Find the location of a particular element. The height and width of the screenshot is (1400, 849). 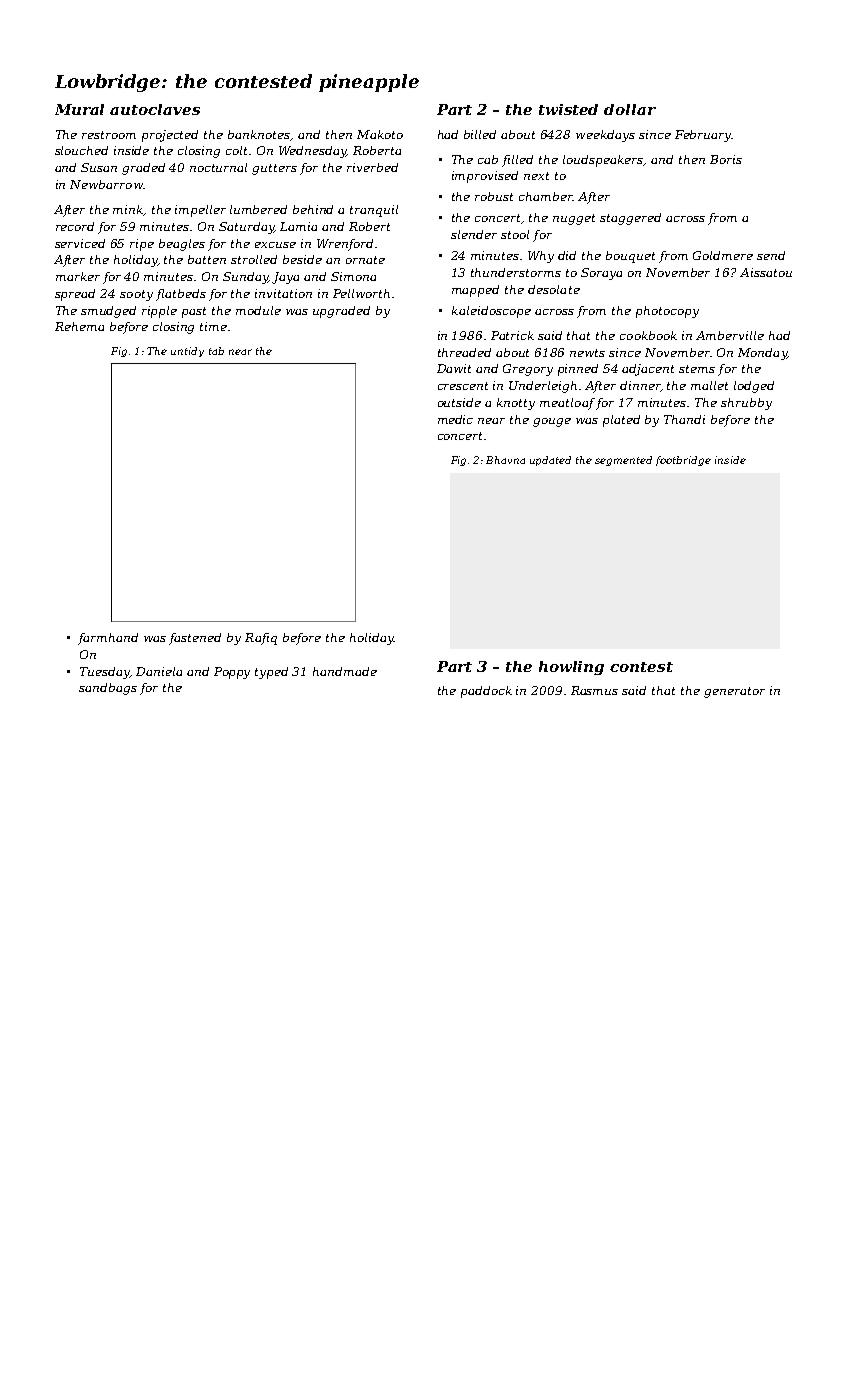

untidy is located at coordinates (187, 352).
